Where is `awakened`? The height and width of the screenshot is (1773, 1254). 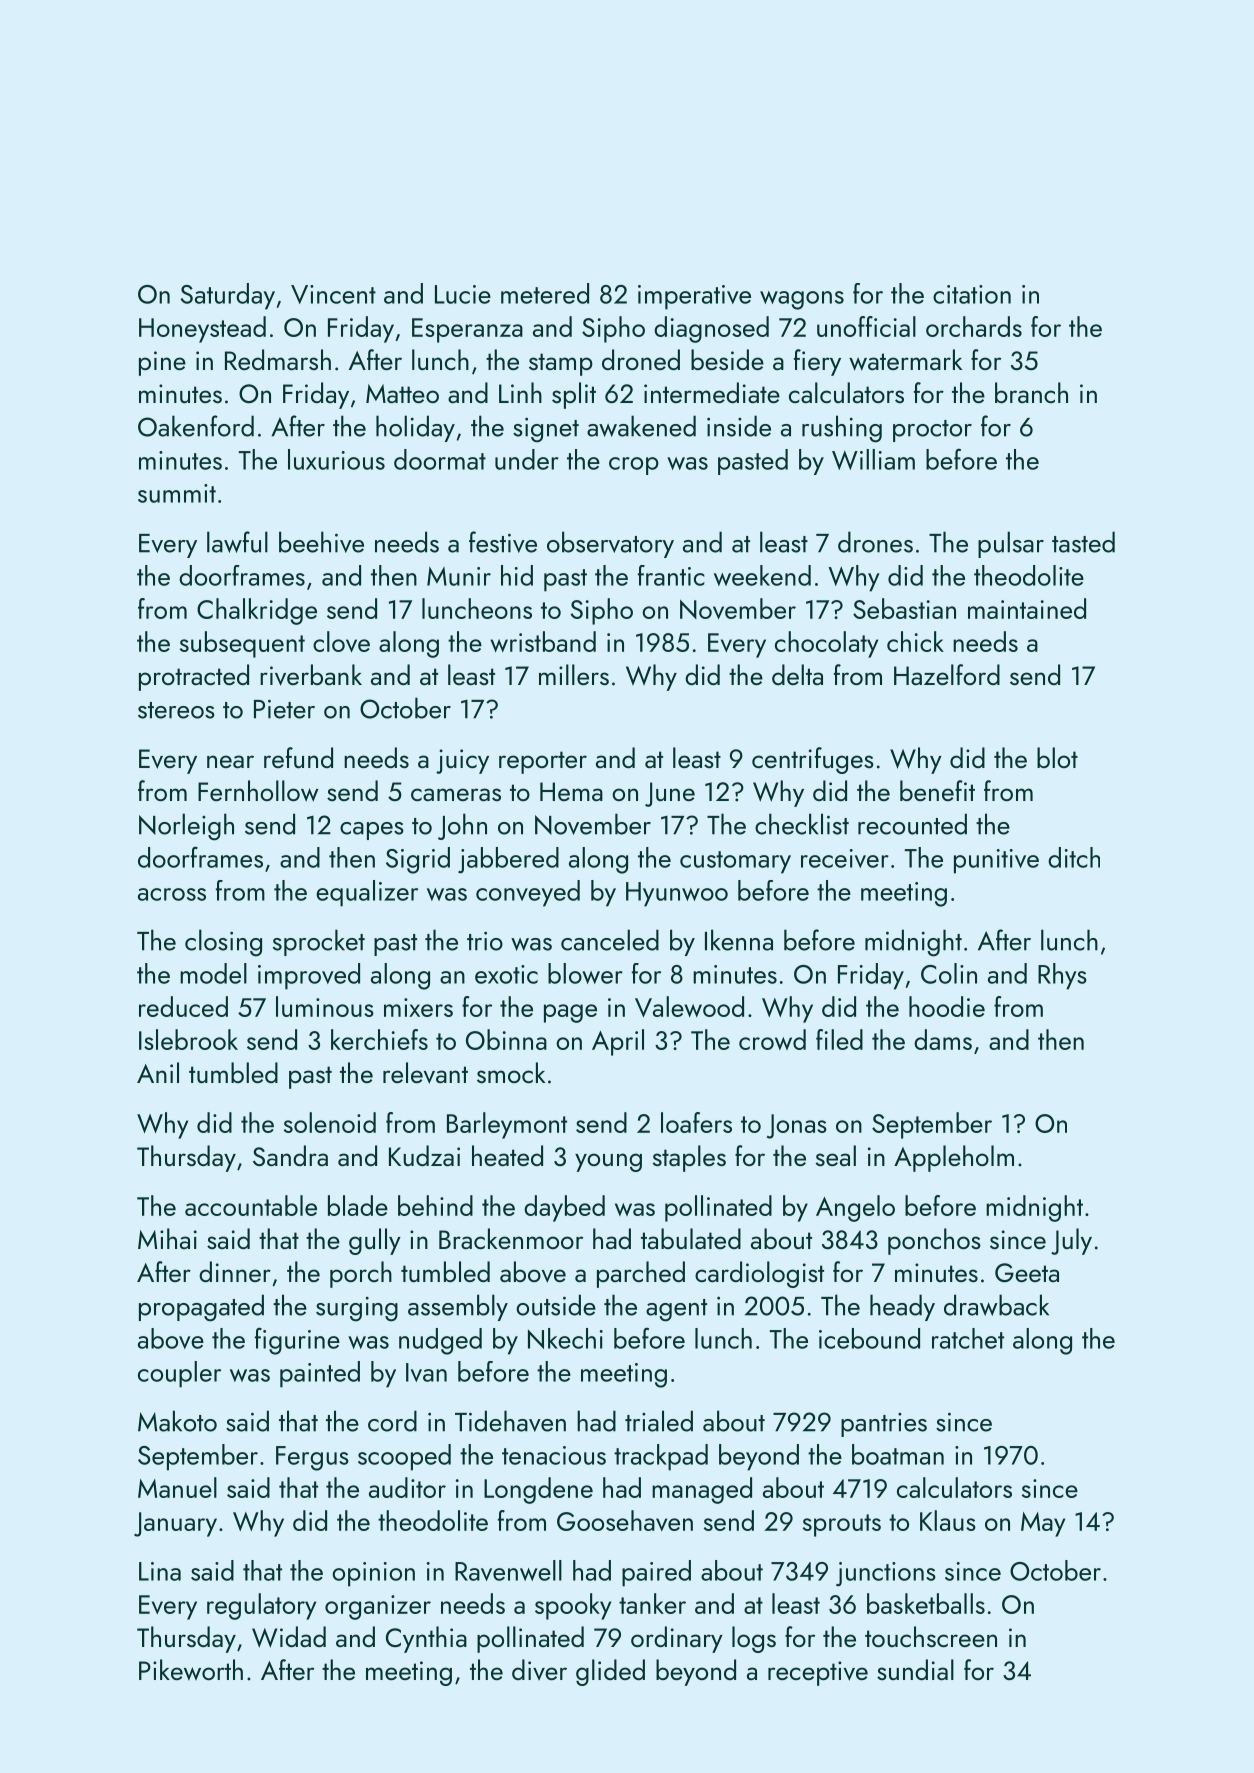
awakened is located at coordinates (641, 426).
